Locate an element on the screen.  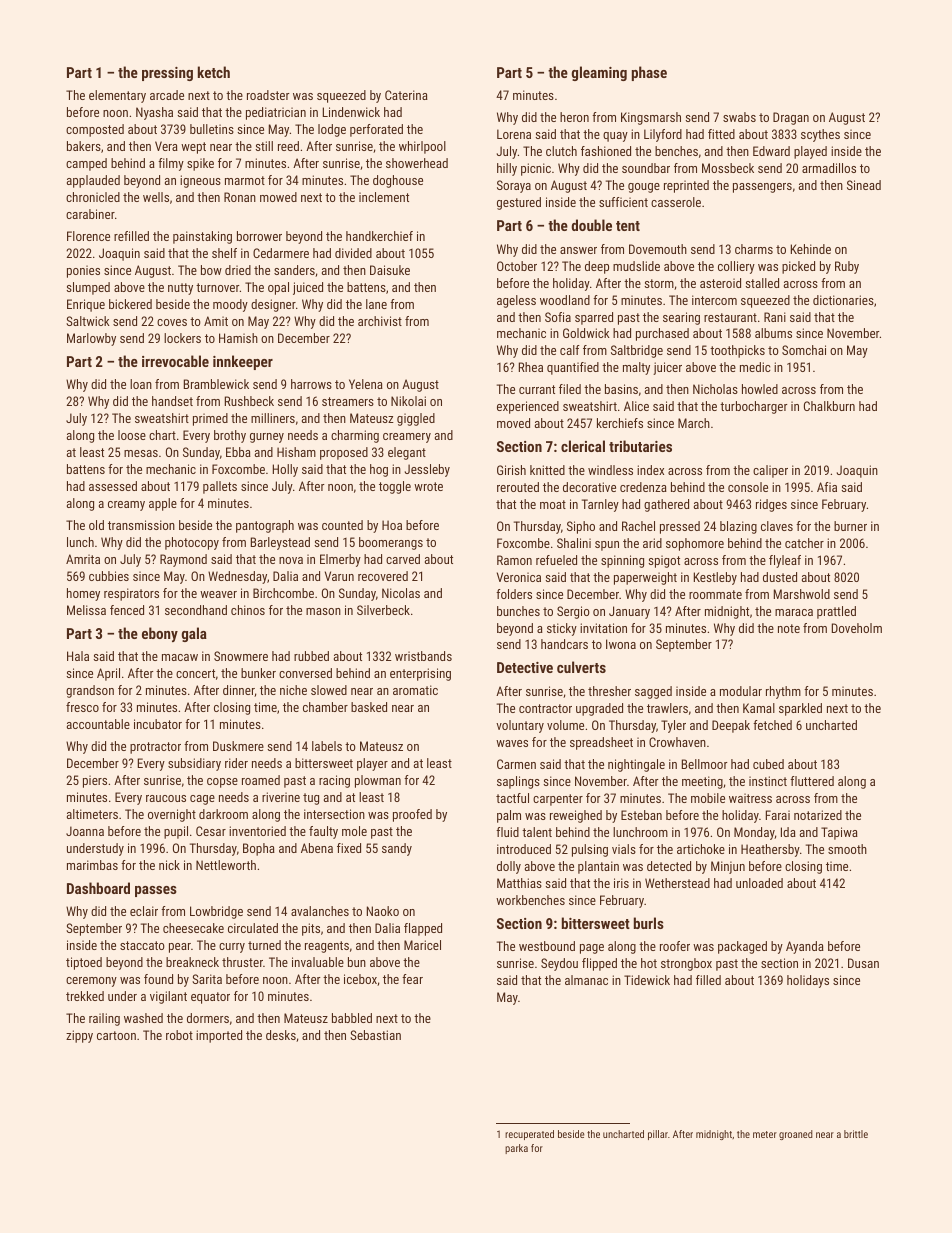
sticky is located at coordinates (562, 629).
